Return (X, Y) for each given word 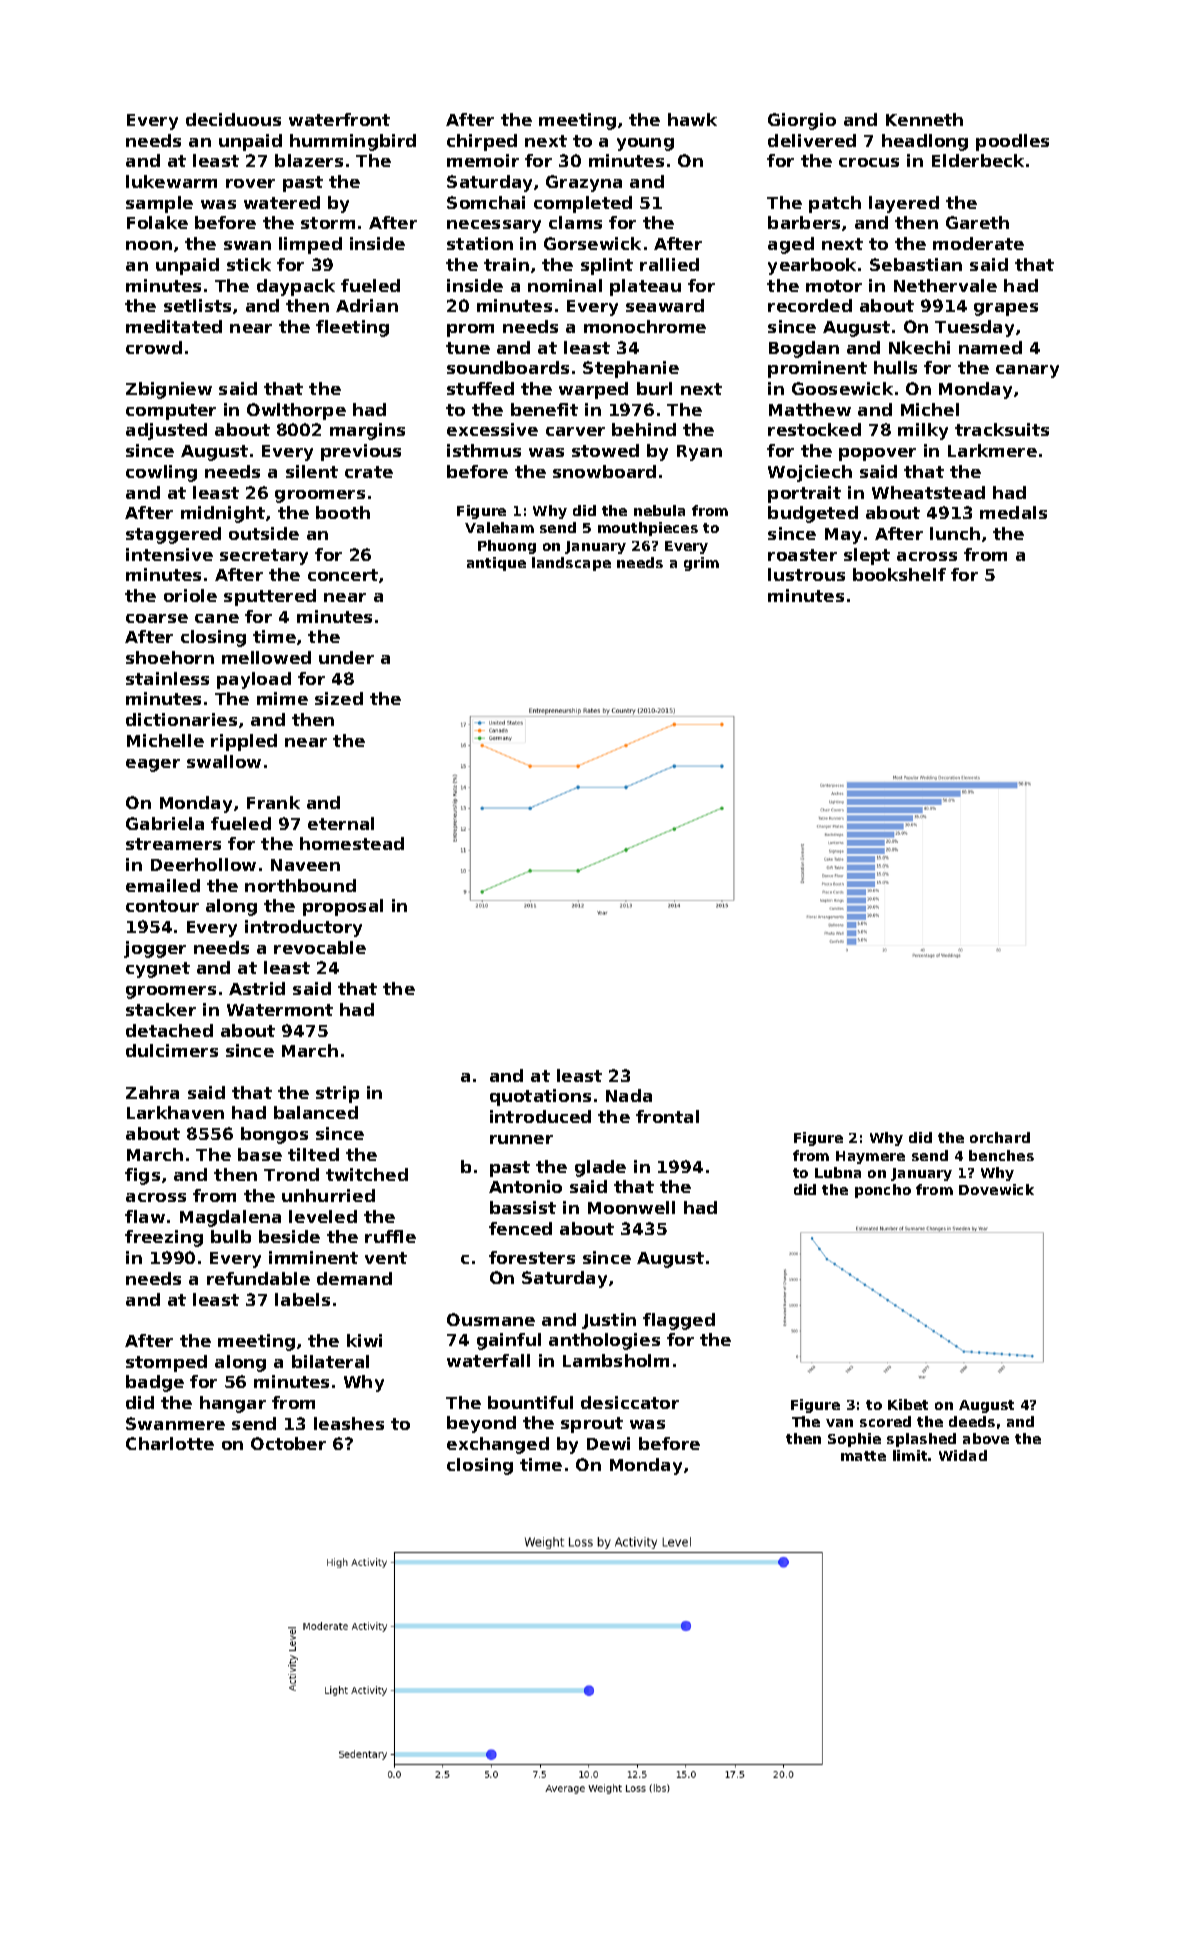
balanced (316, 1112)
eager (153, 765)
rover (250, 183)
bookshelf (899, 574)
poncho (883, 1191)
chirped (482, 142)
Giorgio (802, 121)
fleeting (352, 328)
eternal (341, 823)
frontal (667, 1116)
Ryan (699, 453)
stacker (161, 1009)
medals (1013, 512)
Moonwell (631, 1207)
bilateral (330, 1361)
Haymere (870, 1157)
